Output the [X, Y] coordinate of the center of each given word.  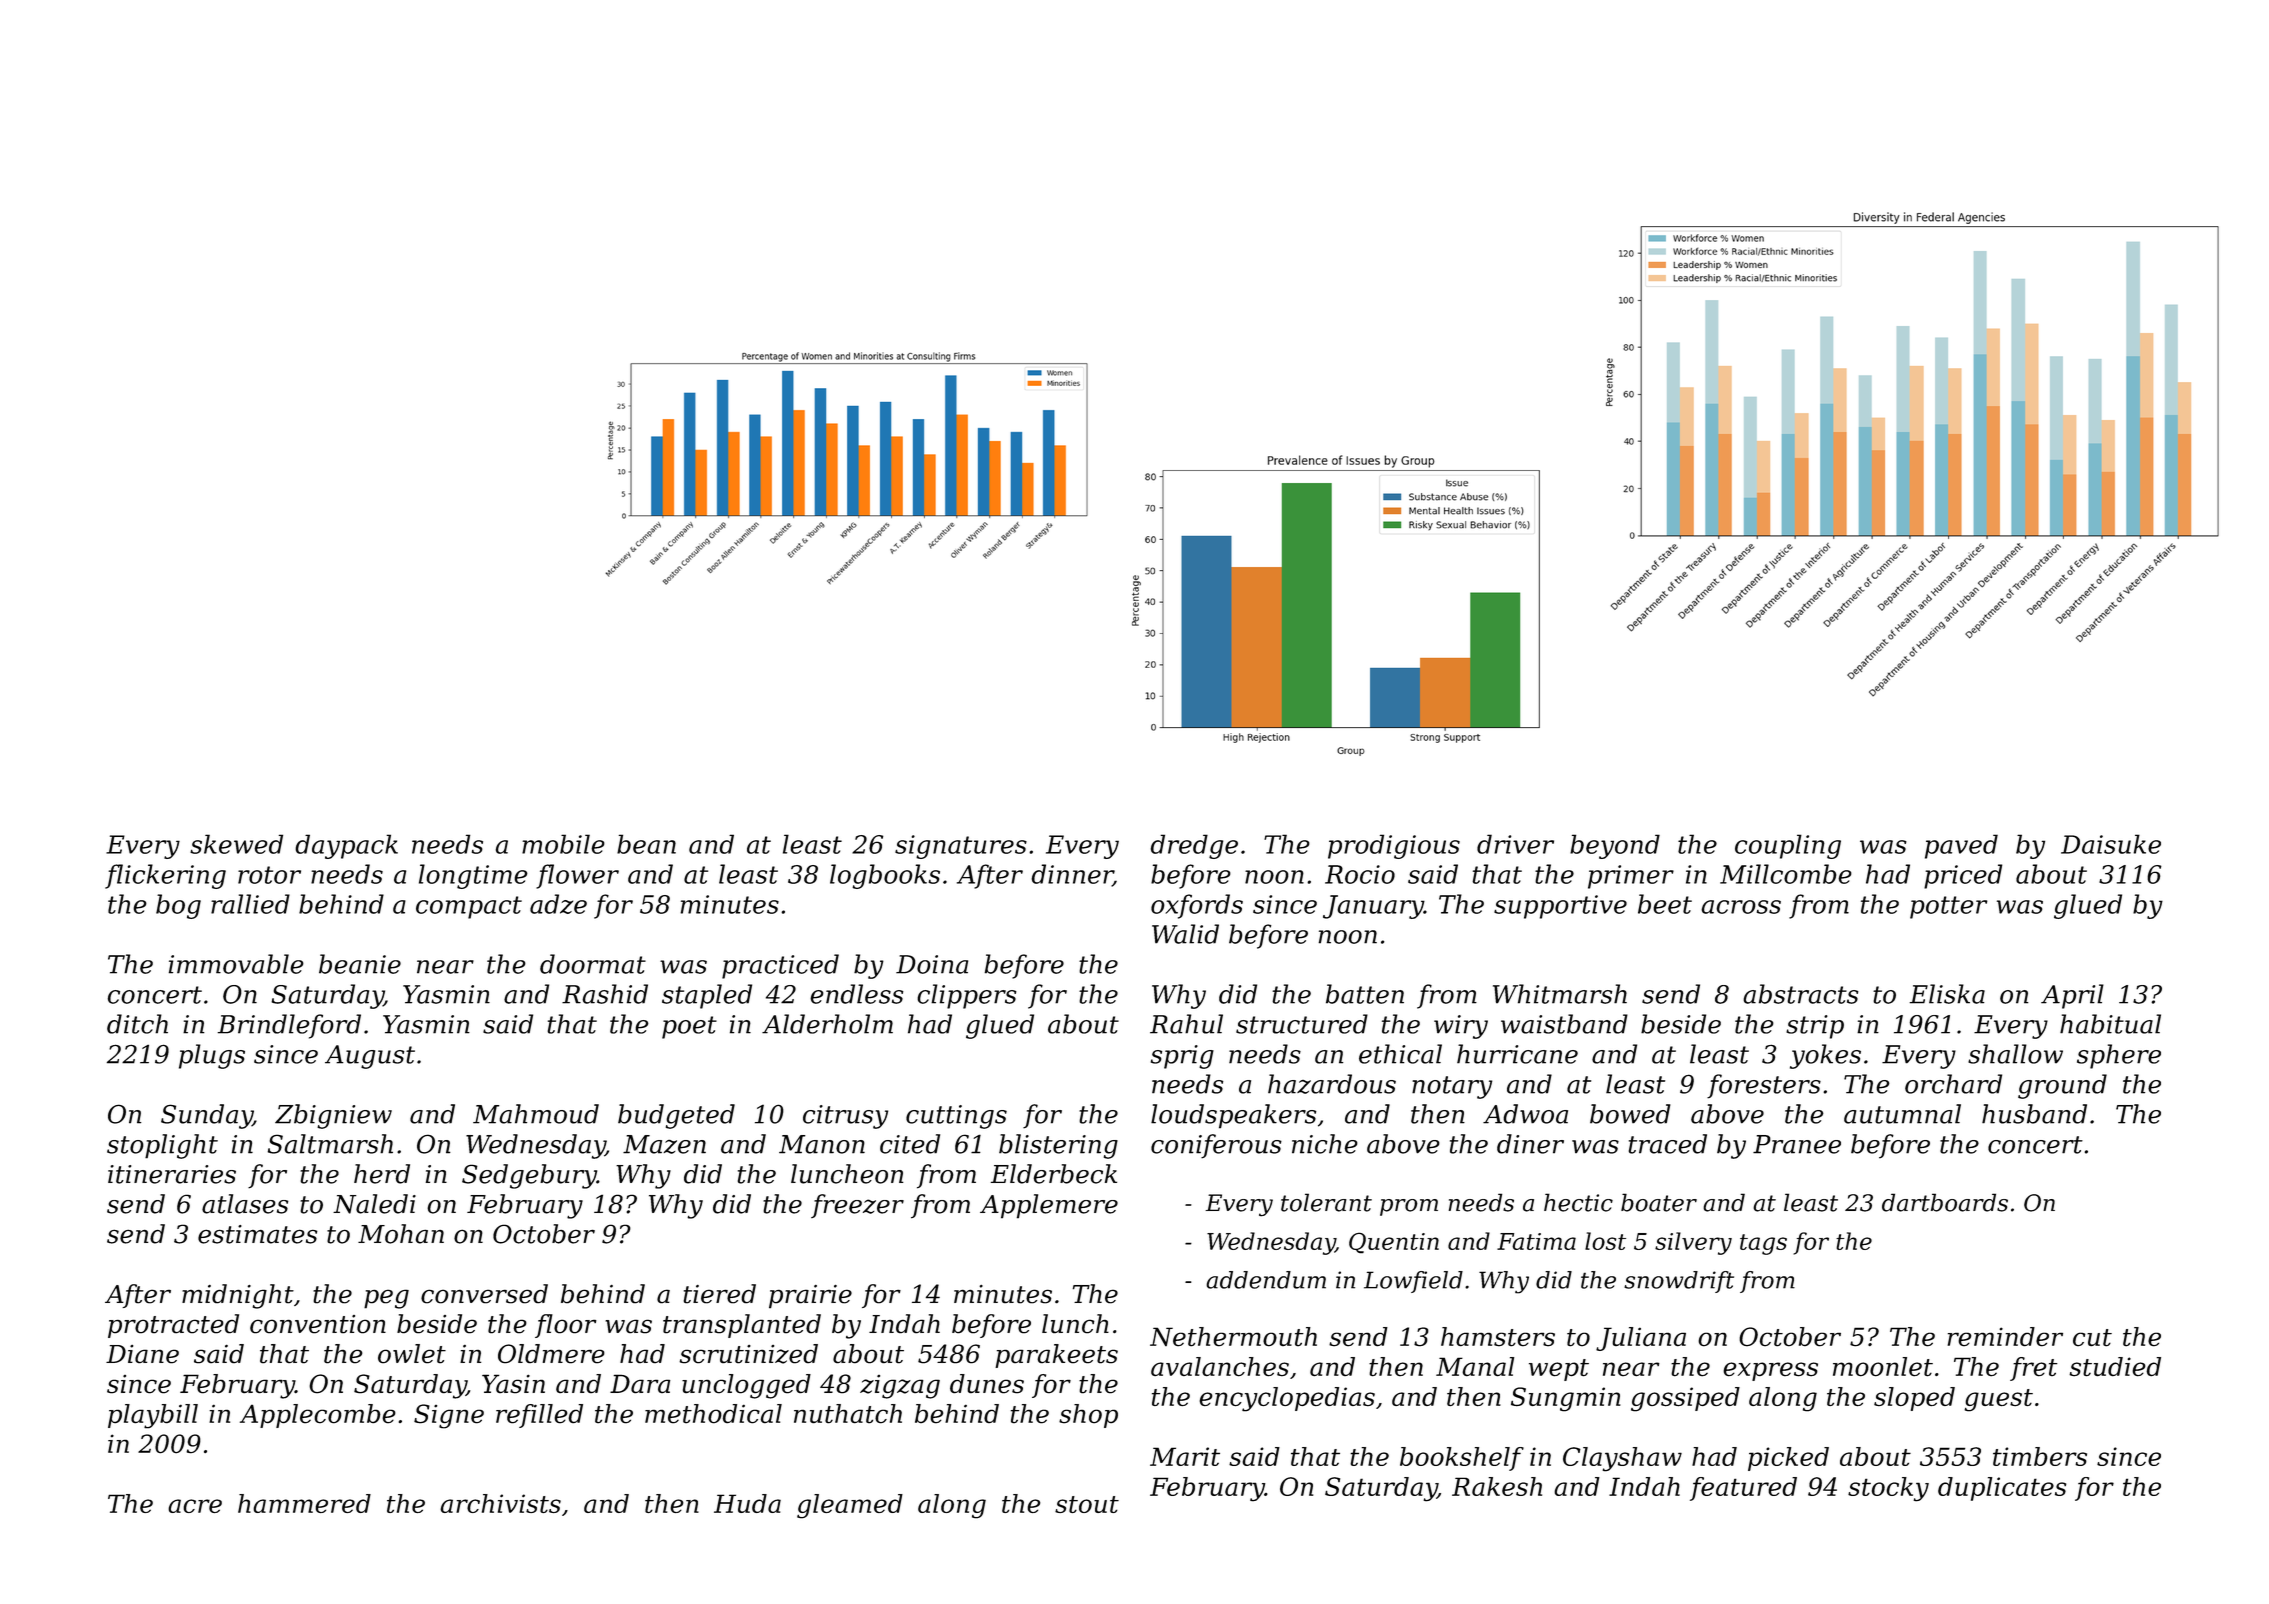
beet [1665, 904]
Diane [142, 1354]
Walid [1185, 934]
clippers [967, 996]
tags [1763, 1244]
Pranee [1797, 1144]
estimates [258, 1234]
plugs [212, 1056]
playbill [153, 1416]
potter [1949, 907]
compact [469, 907]
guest [1998, 1400]
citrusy [845, 1117]
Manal [1475, 1366]
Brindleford [289, 1026]
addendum [1266, 1280]
